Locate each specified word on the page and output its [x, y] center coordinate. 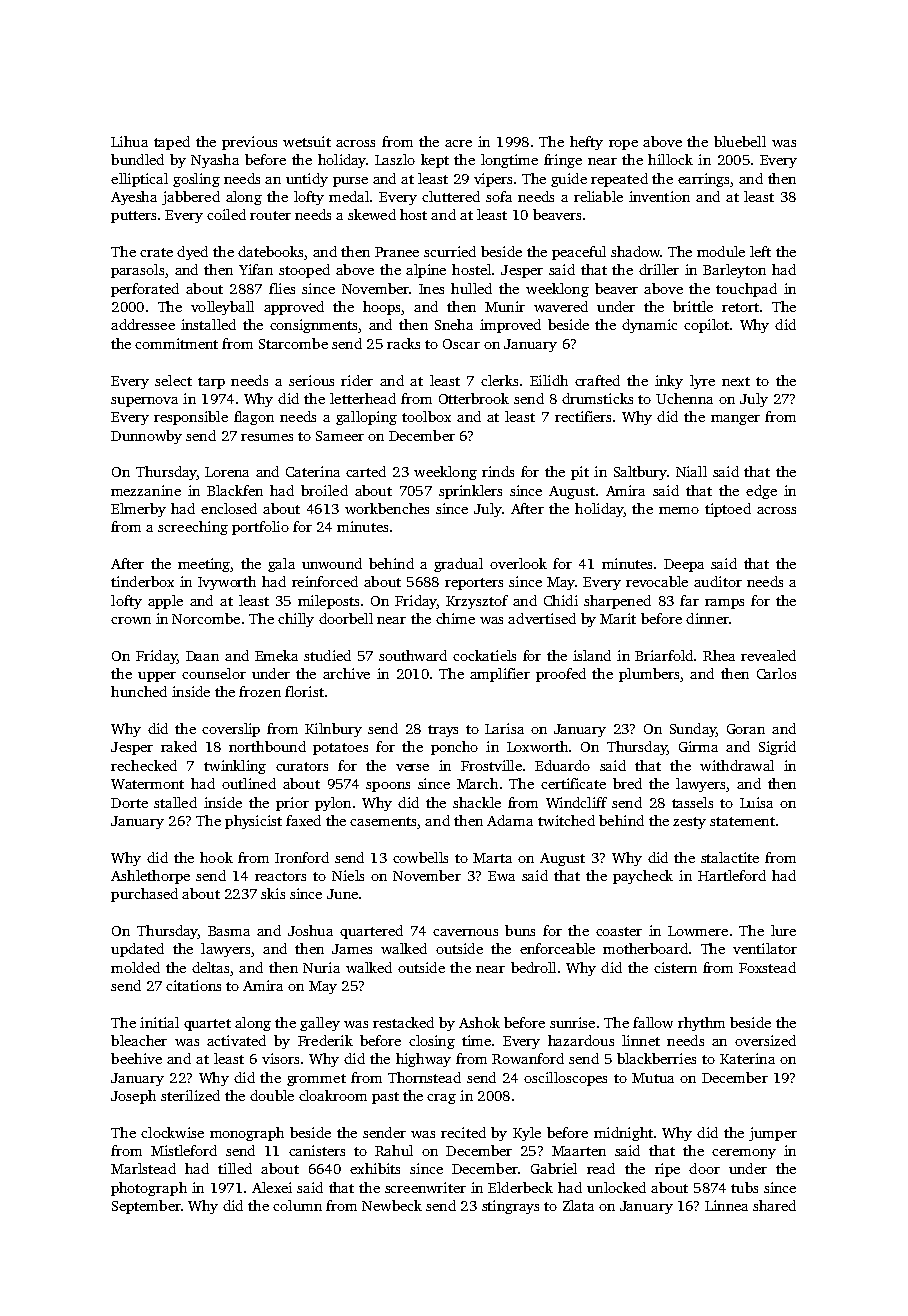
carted [366, 471]
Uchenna [684, 398]
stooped [304, 271]
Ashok [479, 1022]
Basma [229, 931]
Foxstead [767, 967]
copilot [706, 326]
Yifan [256, 269]
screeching [193, 528]
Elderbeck [520, 1187]
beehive [136, 1058]
